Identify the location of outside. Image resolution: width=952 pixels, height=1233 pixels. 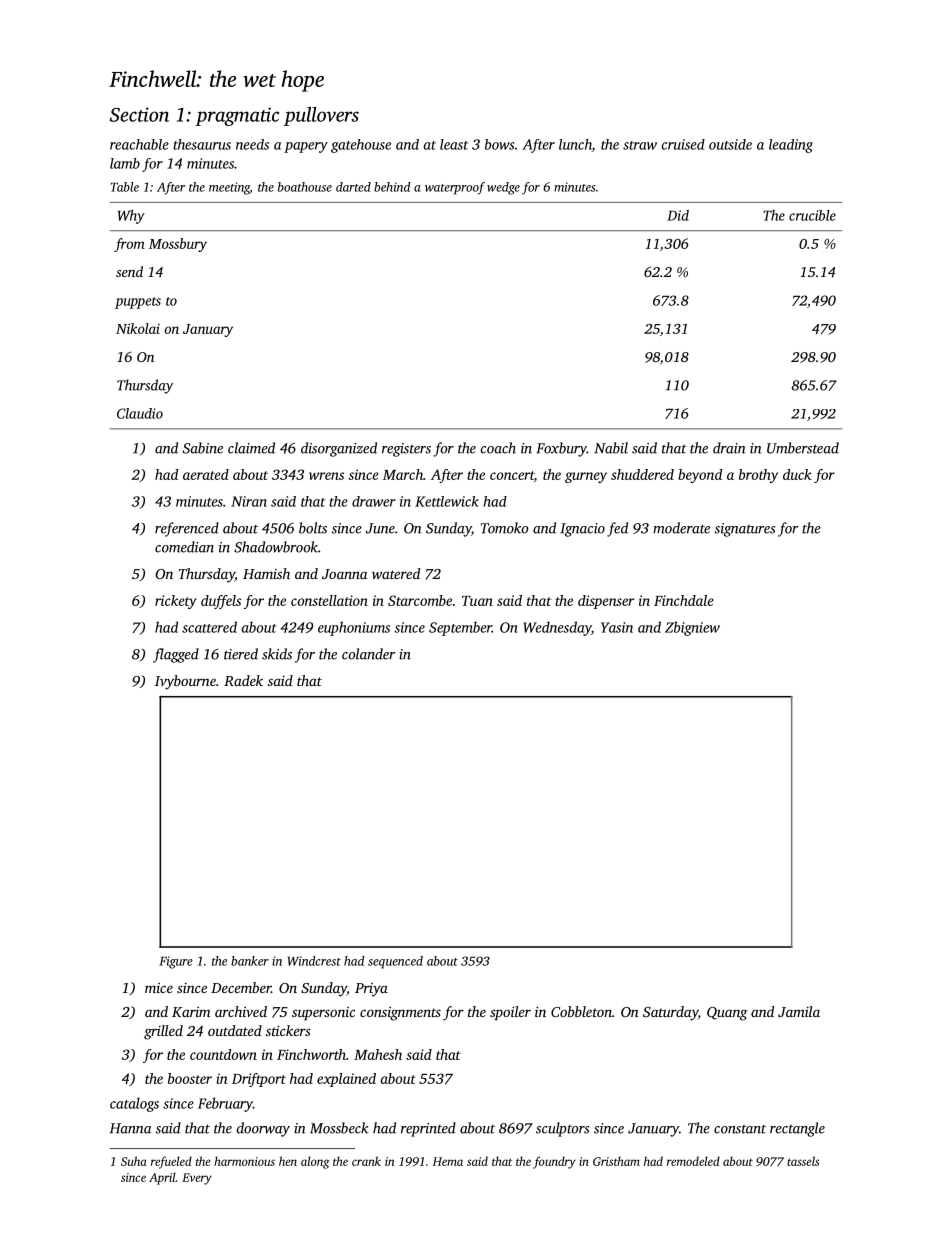
(730, 144).
